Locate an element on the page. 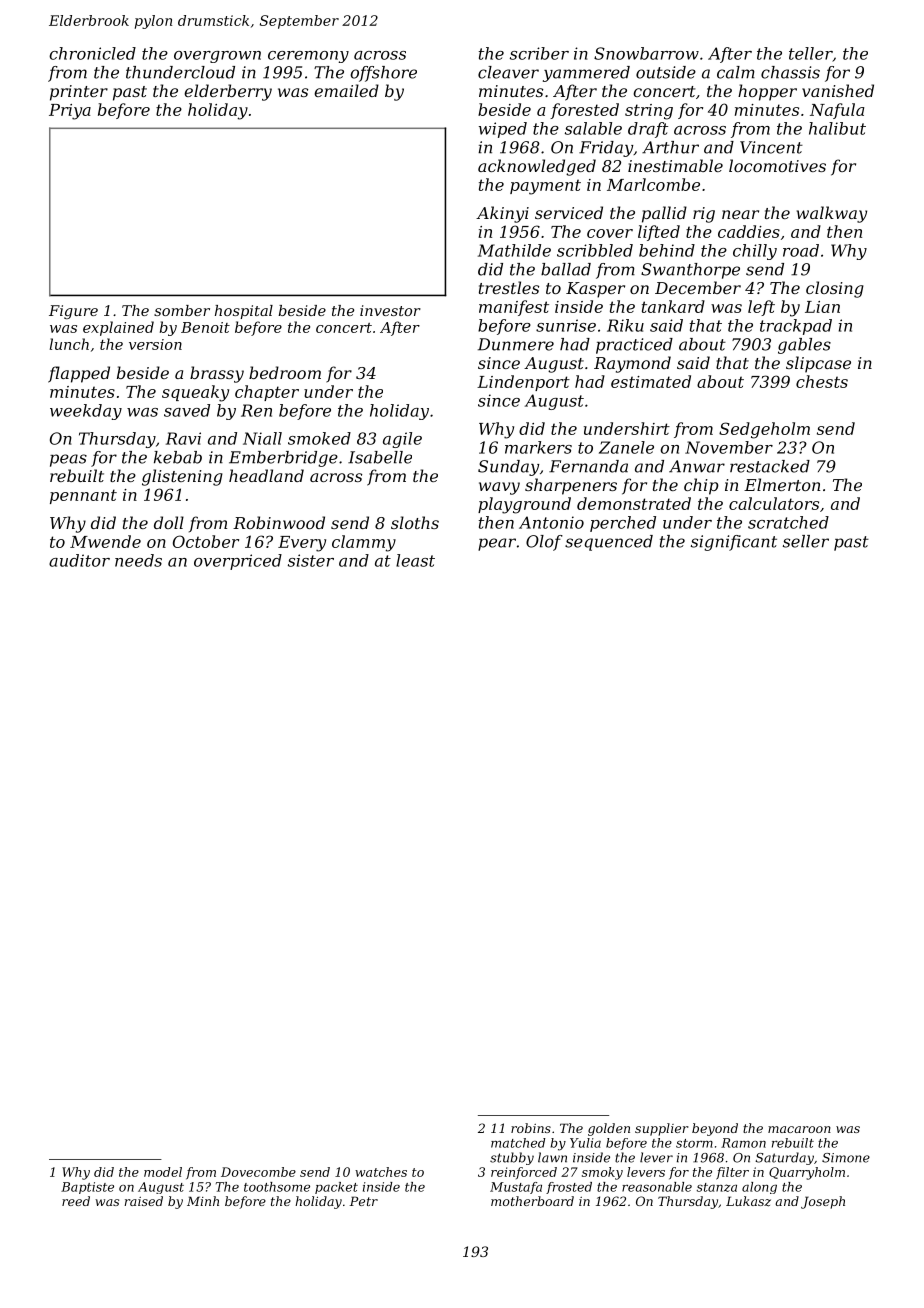 The width and height of the image is (924, 1308). robins is located at coordinates (531, 1128).
